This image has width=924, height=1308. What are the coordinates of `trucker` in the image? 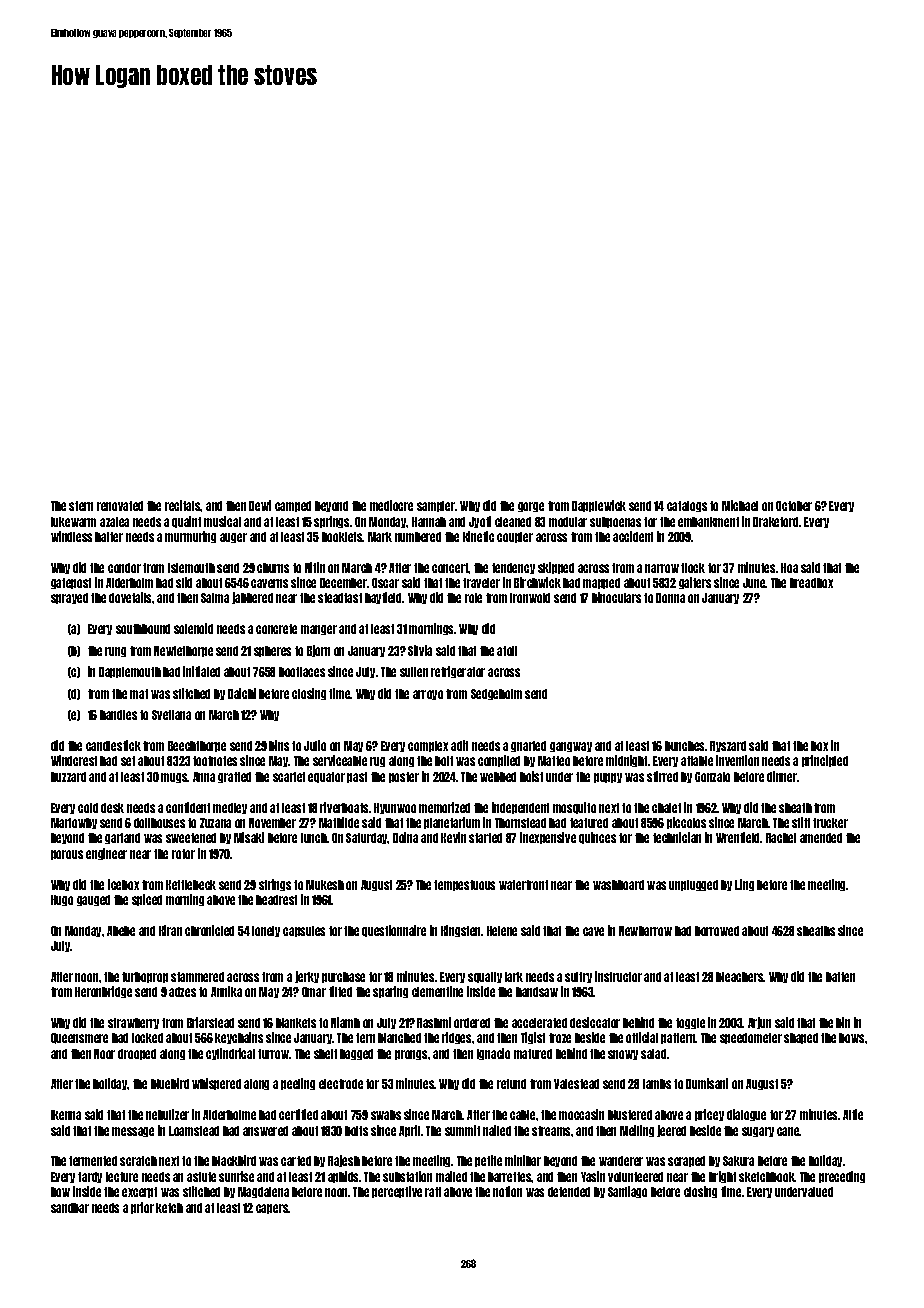 It's located at (830, 823).
